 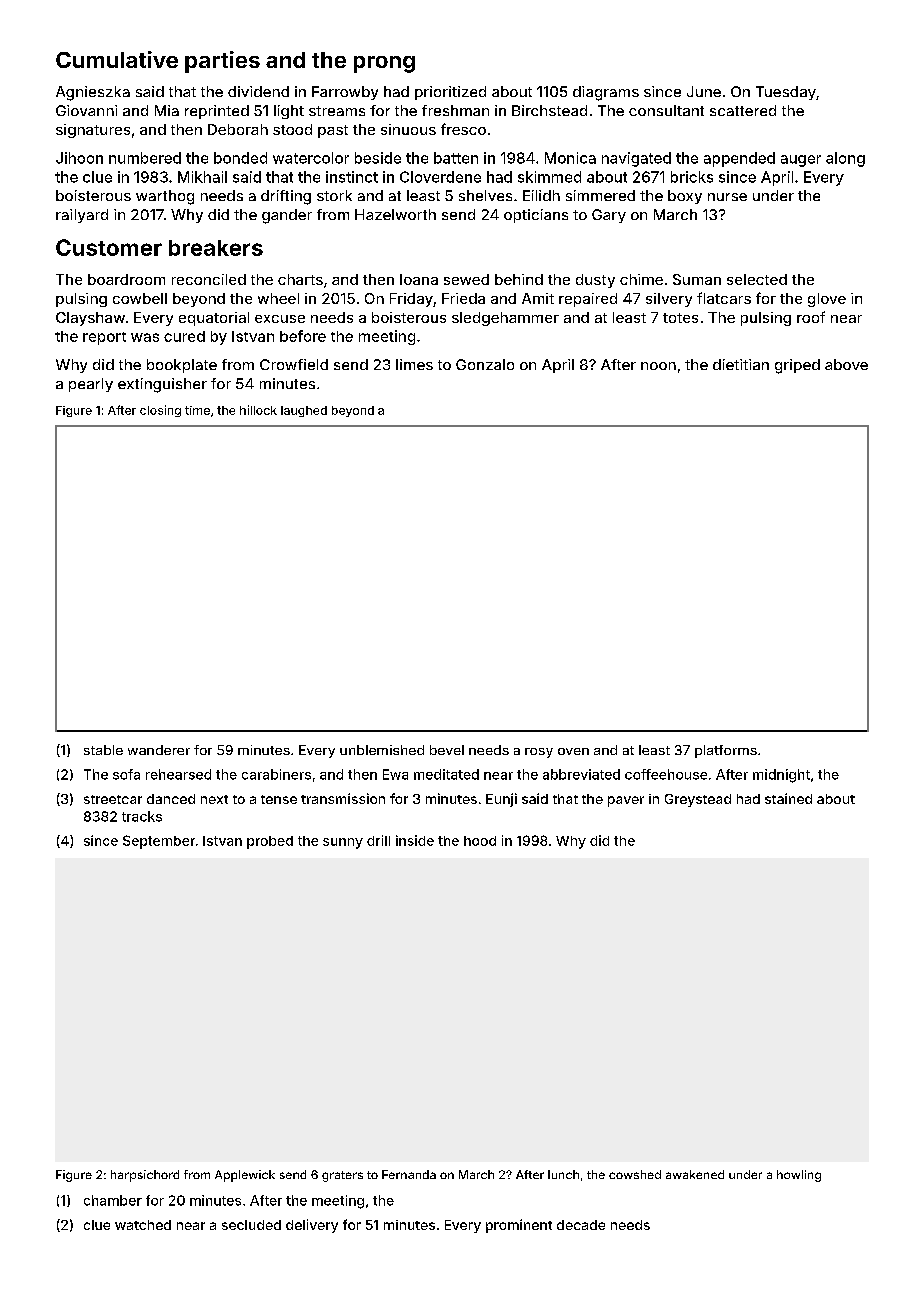 What do you see at coordinates (143, 1225) in the document?
I see `watched` at bounding box center [143, 1225].
